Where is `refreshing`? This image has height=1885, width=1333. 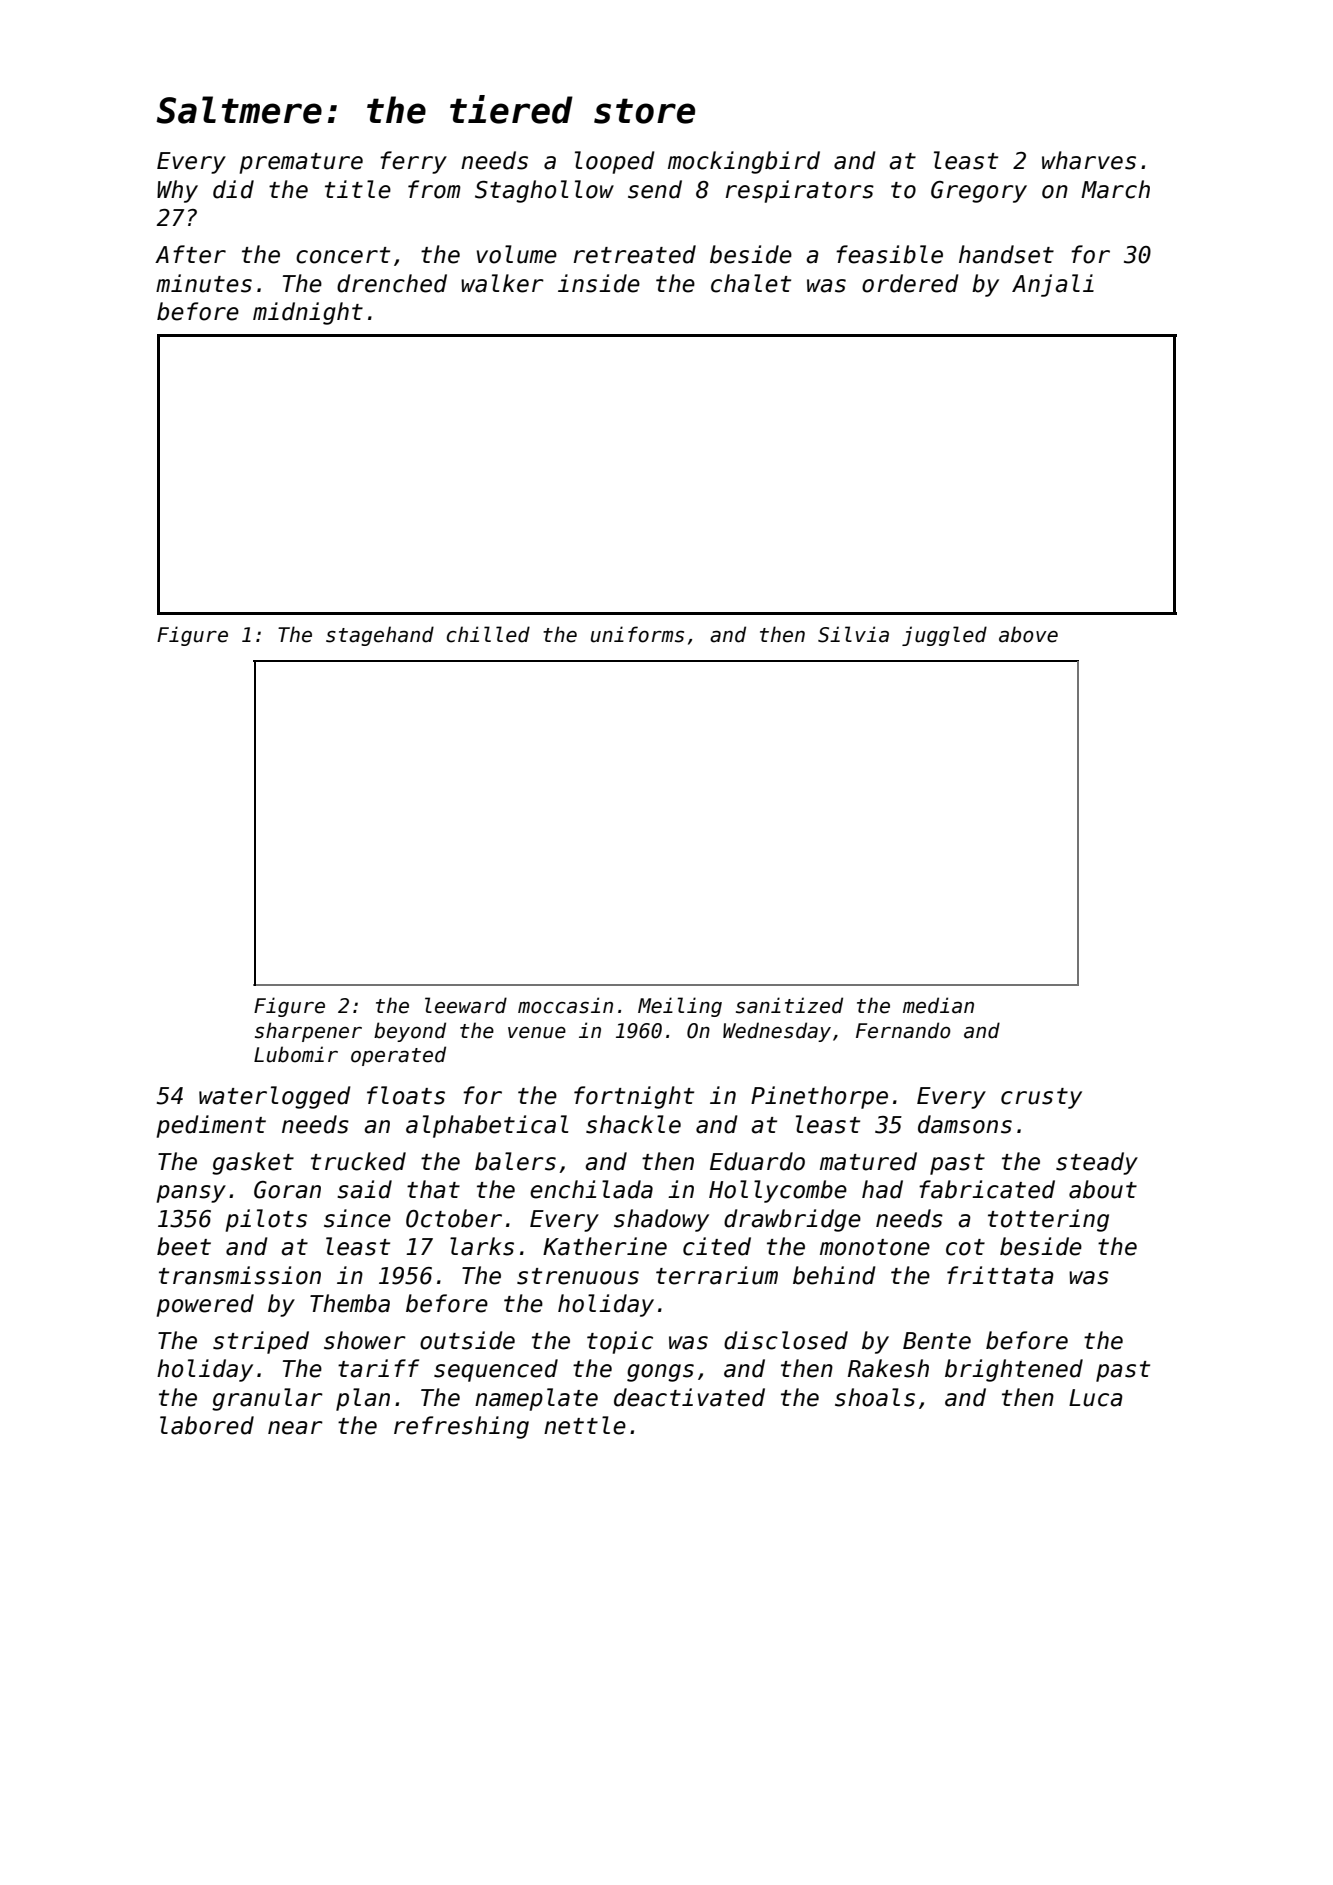
refreshing is located at coordinates (461, 1427).
